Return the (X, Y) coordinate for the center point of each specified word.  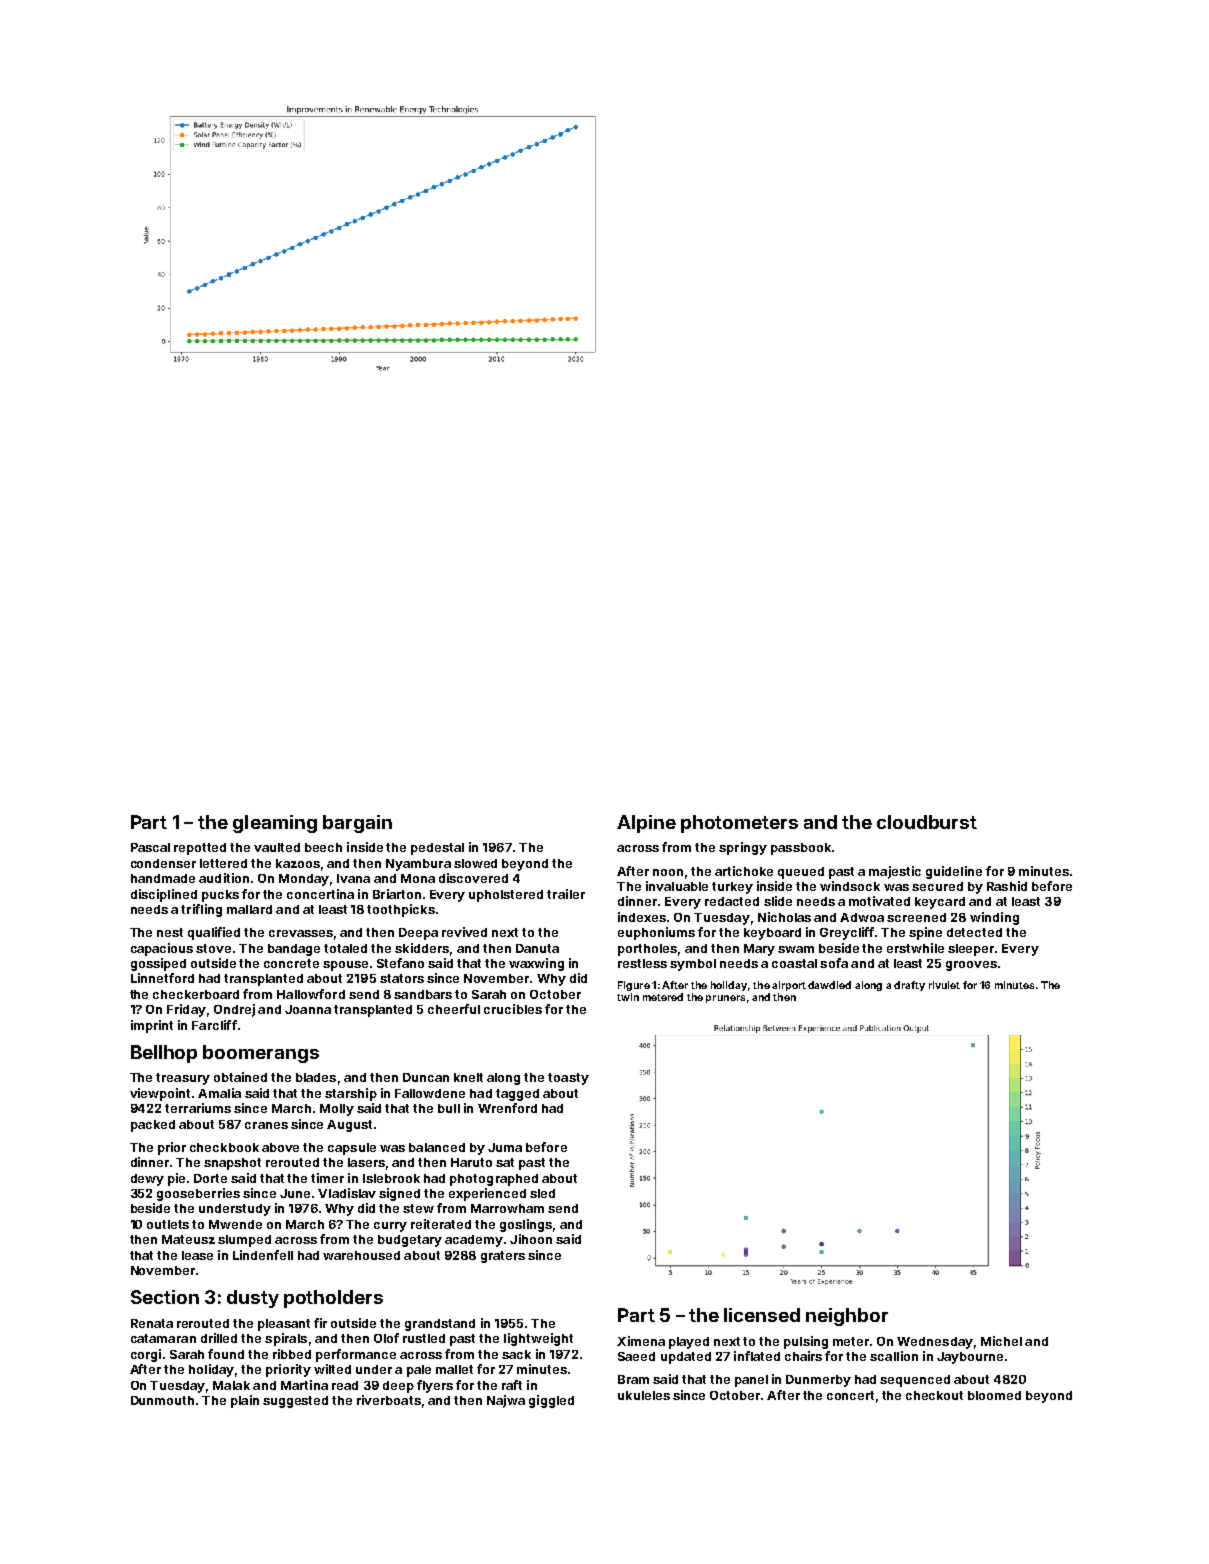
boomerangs (261, 1054)
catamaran (163, 1338)
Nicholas (784, 917)
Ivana (353, 878)
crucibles (513, 1009)
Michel (1001, 1341)
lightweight (538, 1339)
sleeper (971, 950)
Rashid (1007, 886)
